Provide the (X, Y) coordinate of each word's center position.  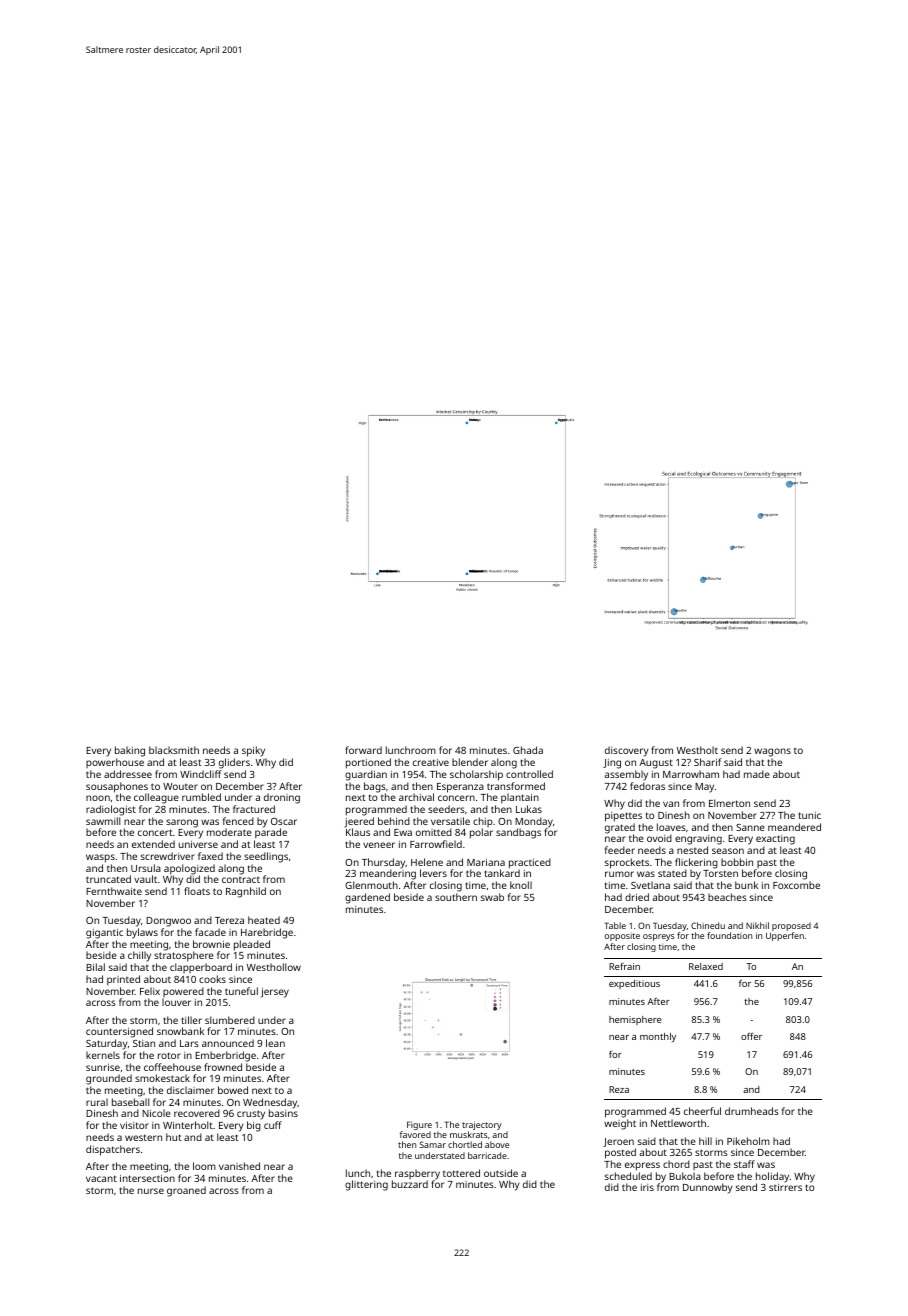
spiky (253, 751)
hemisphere (635, 1020)
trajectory (482, 1125)
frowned (223, 1067)
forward (363, 750)
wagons (772, 752)
